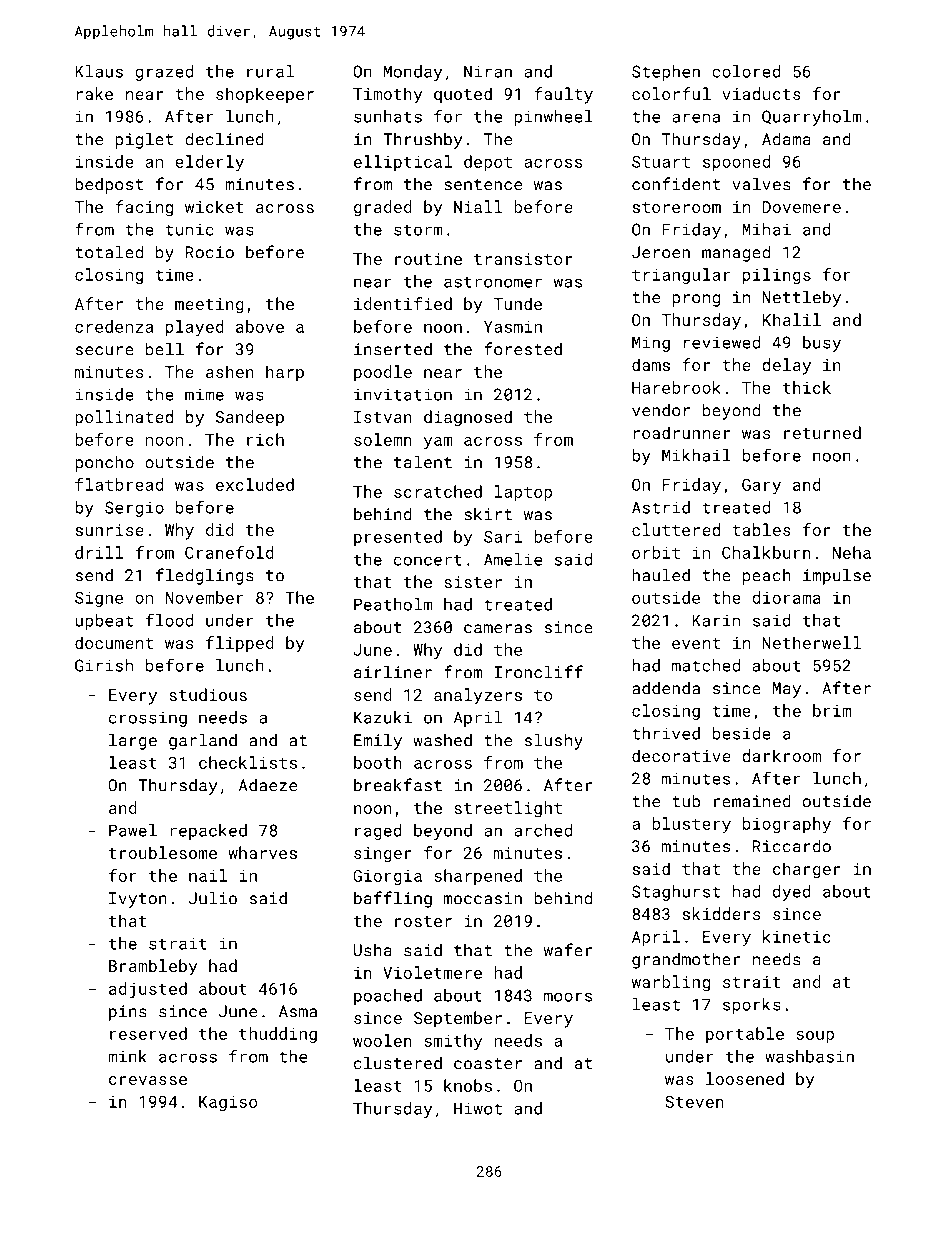 The image size is (952, 1233). Describe the element at coordinates (761, 486) in the document. I see `Gary` at that location.
